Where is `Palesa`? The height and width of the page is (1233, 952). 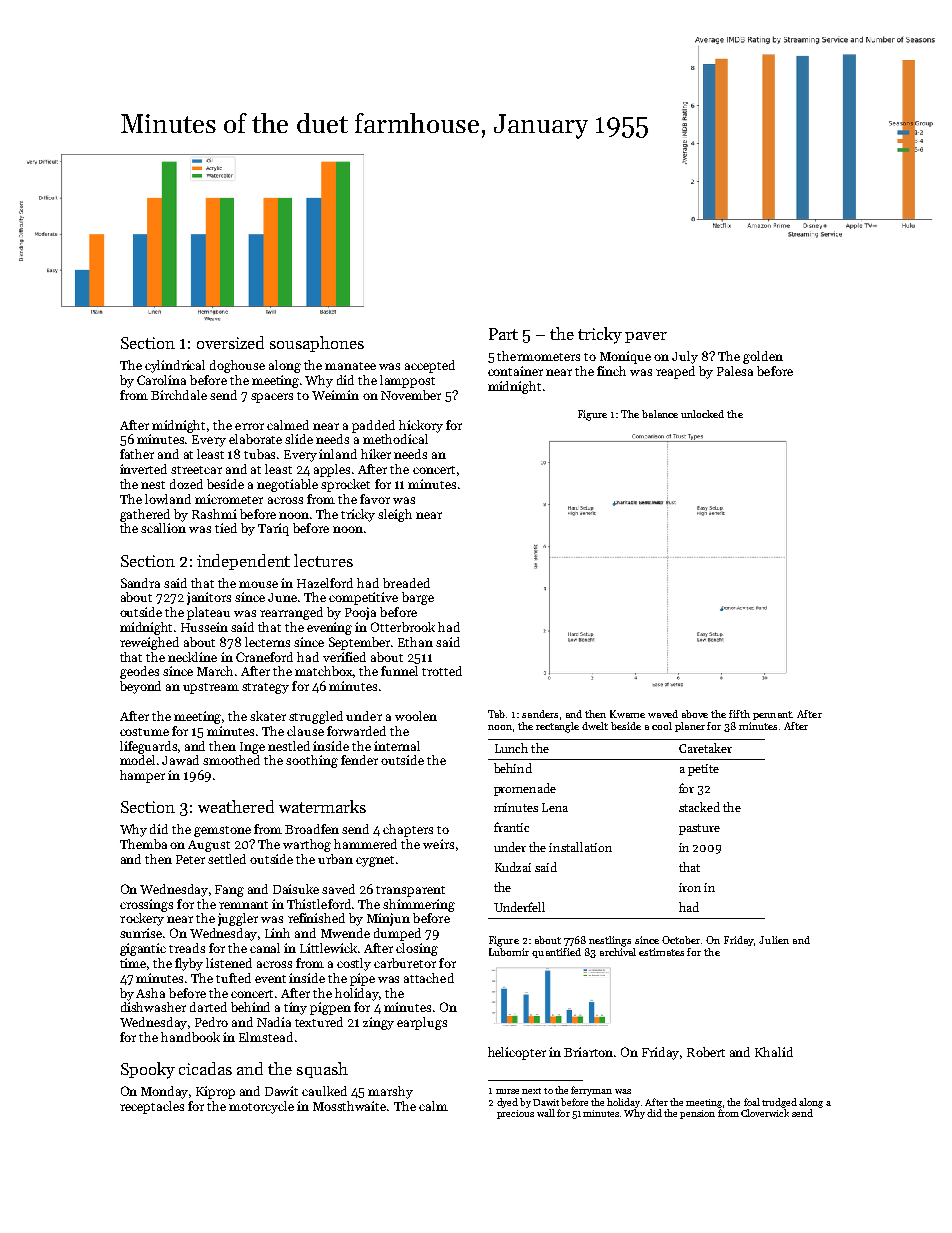 Palesa is located at coordinates (735, 371).
